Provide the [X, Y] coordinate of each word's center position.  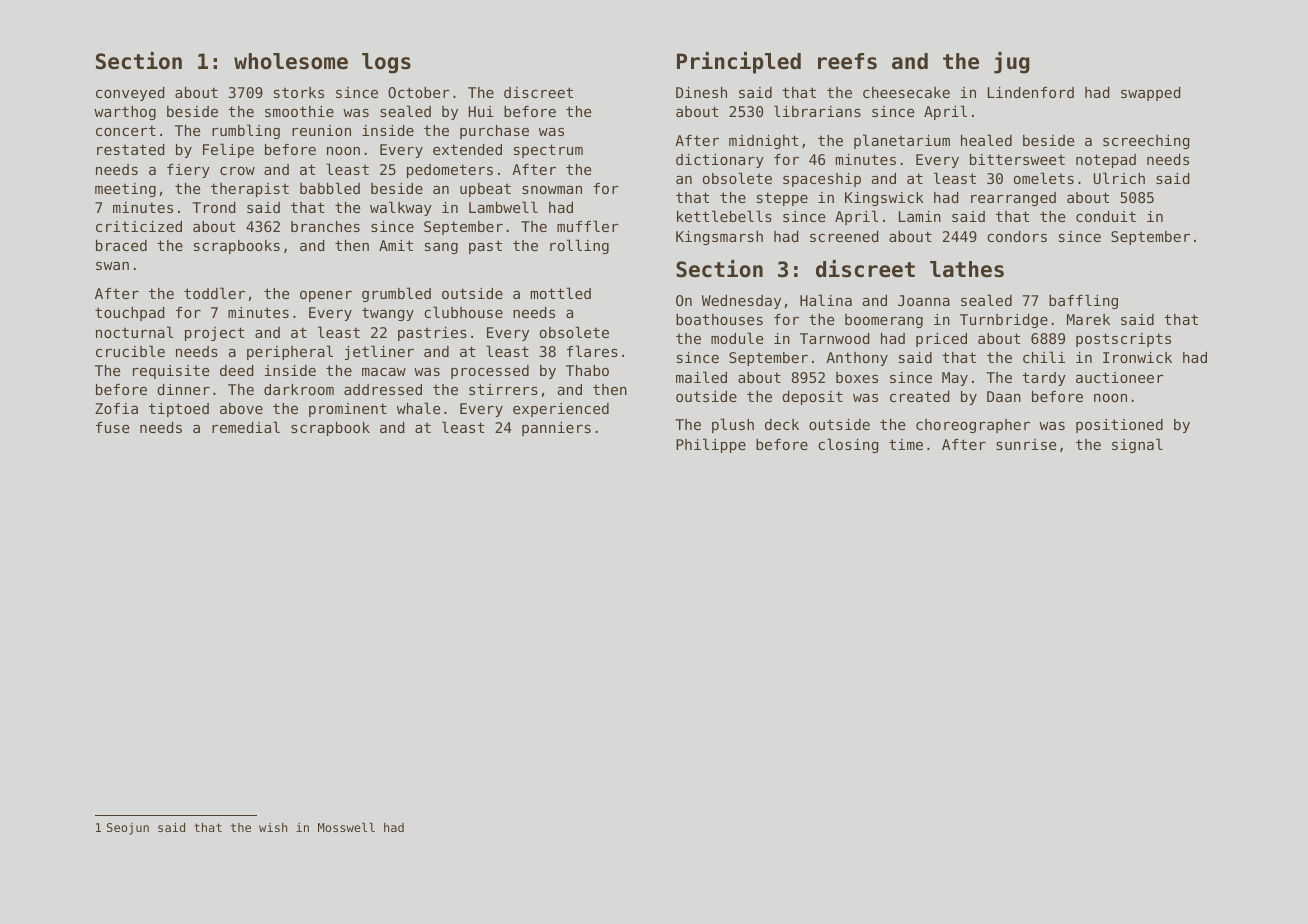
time [906, 444]
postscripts [1123, 340]
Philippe [711, 445]
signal [1137, 445]
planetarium [902, 141]
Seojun [128, 829]
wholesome [291, 61]
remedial [246, 427]
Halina [826, 300]
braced [121, 245]
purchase [494, 132]
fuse [112, 427]
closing [848, 445]
